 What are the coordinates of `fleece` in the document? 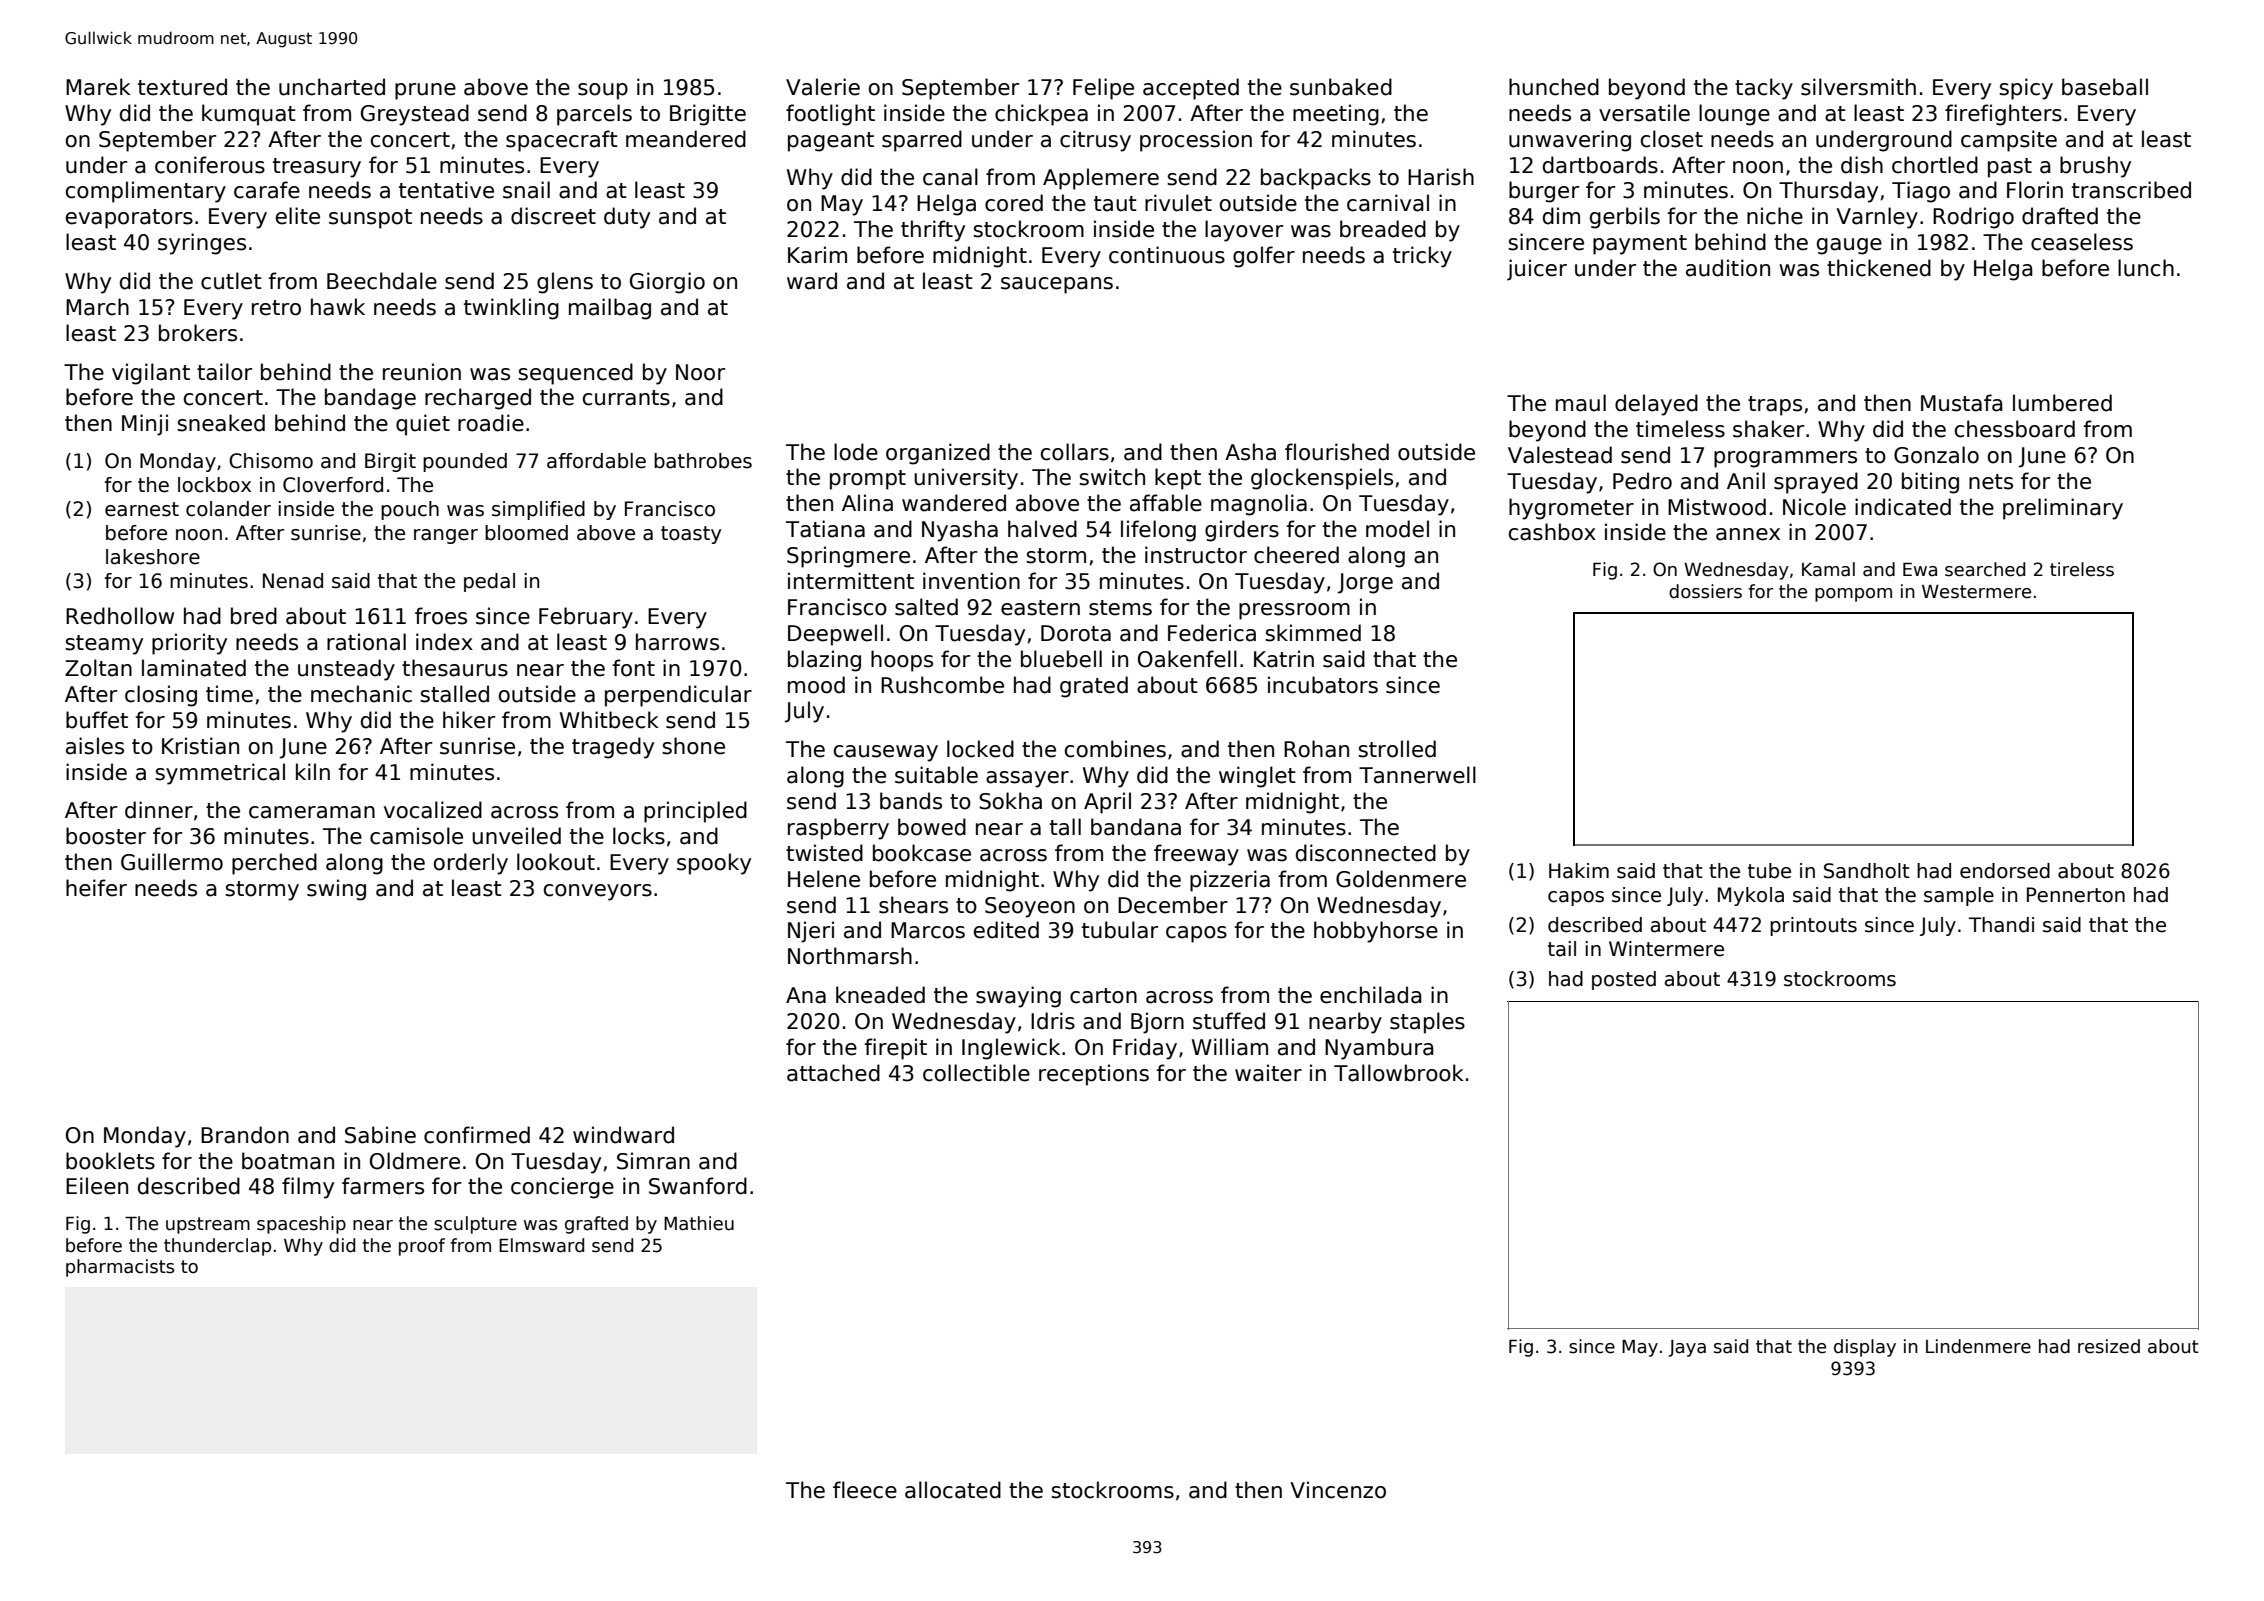 It's located at (865, 1490).
